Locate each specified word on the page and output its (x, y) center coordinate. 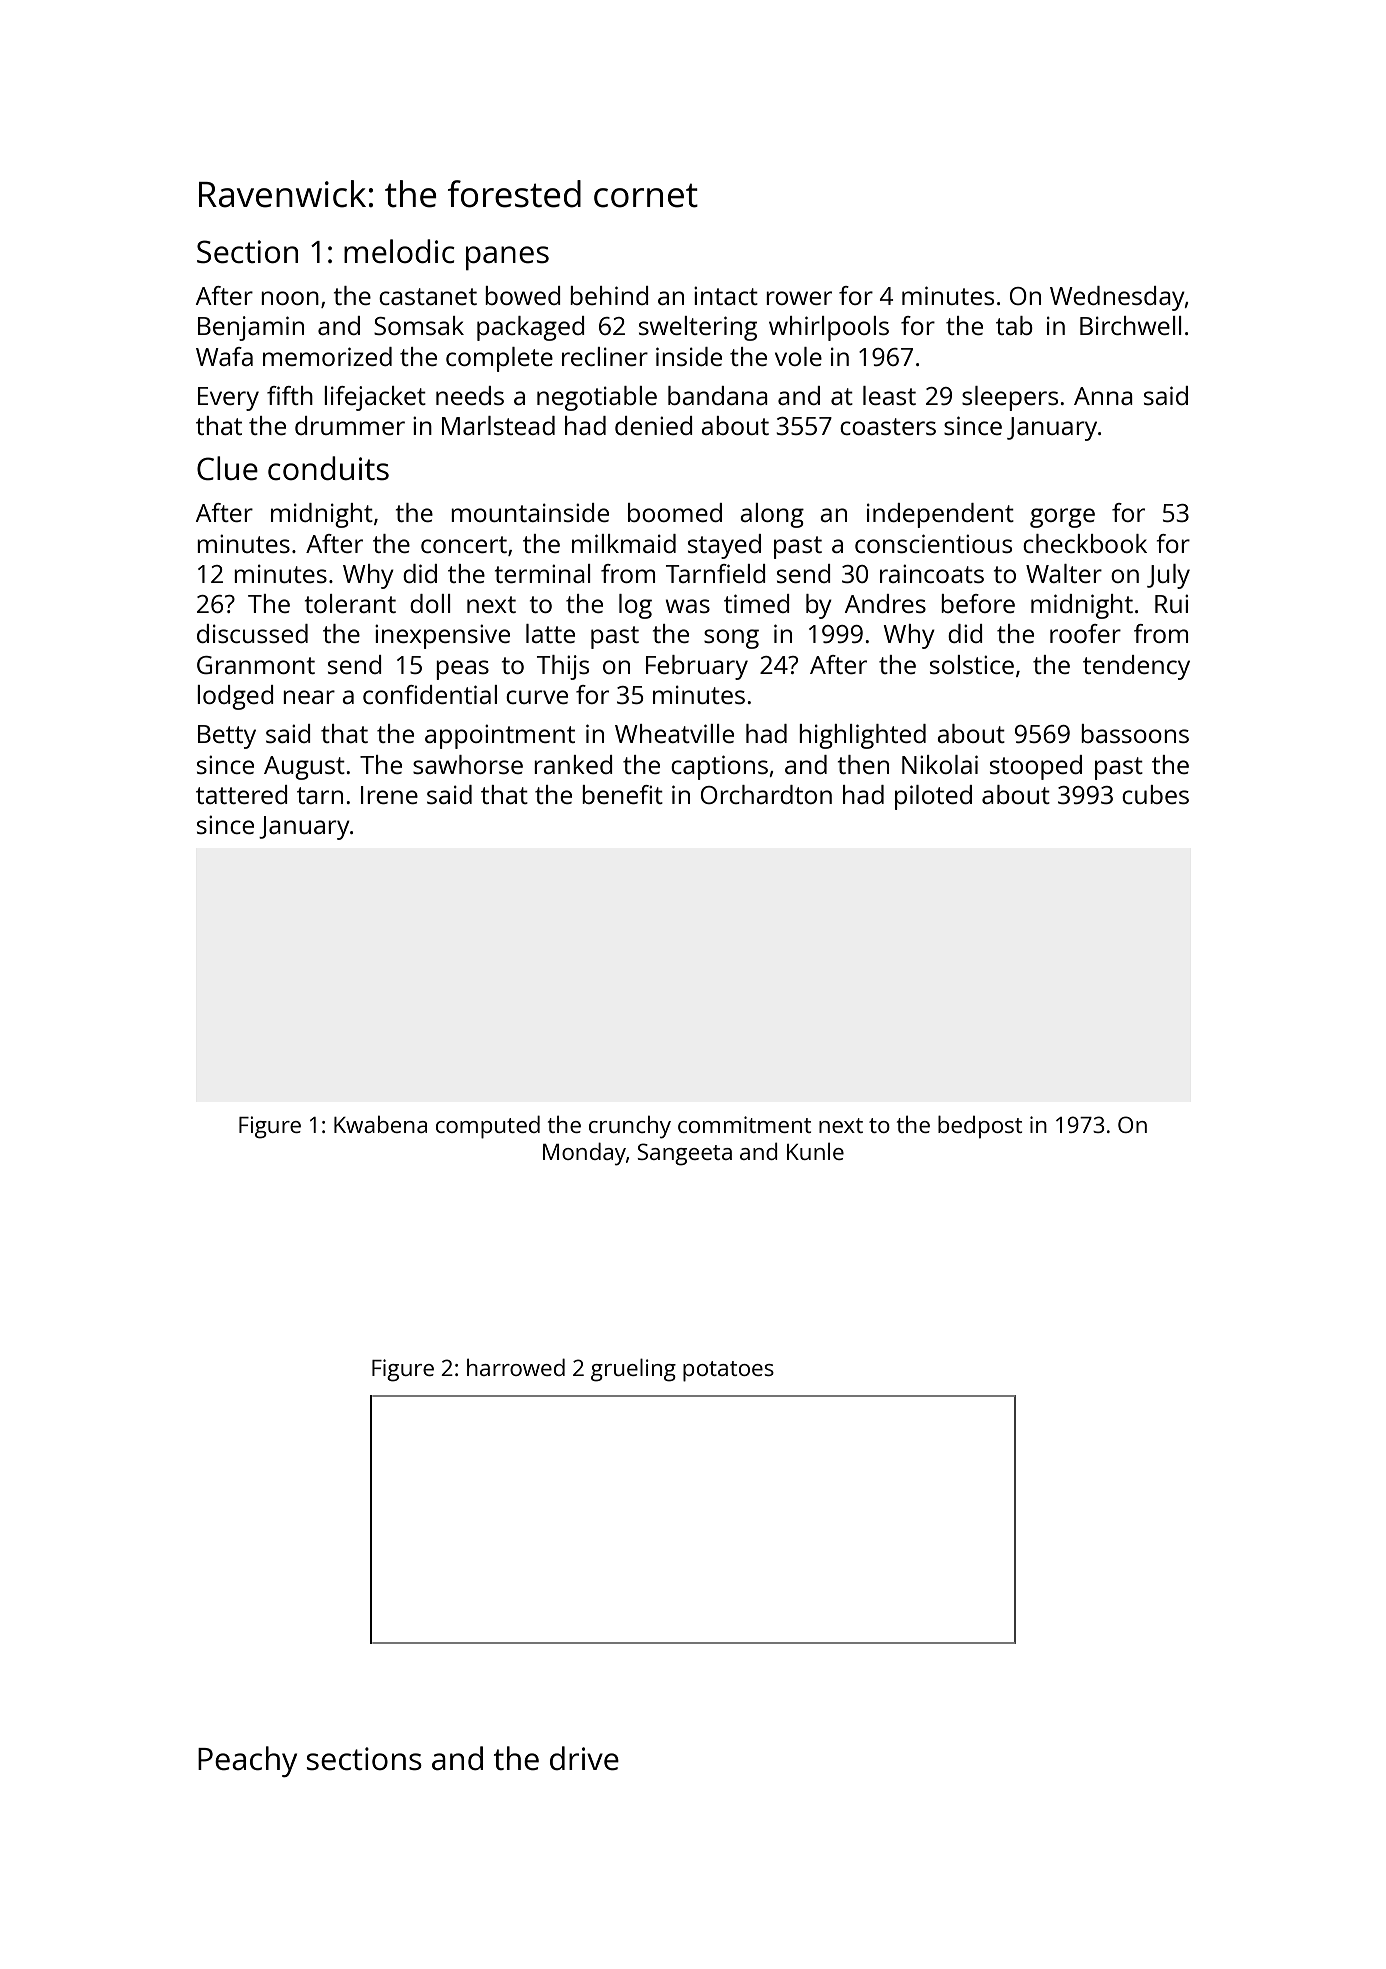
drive (584, 1758)
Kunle (815, 1151)
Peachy (247, 1761)
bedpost (980, 1127)
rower (799, 298)
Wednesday (1117, 298)
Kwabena (380, 1124)
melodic (399, 251)
